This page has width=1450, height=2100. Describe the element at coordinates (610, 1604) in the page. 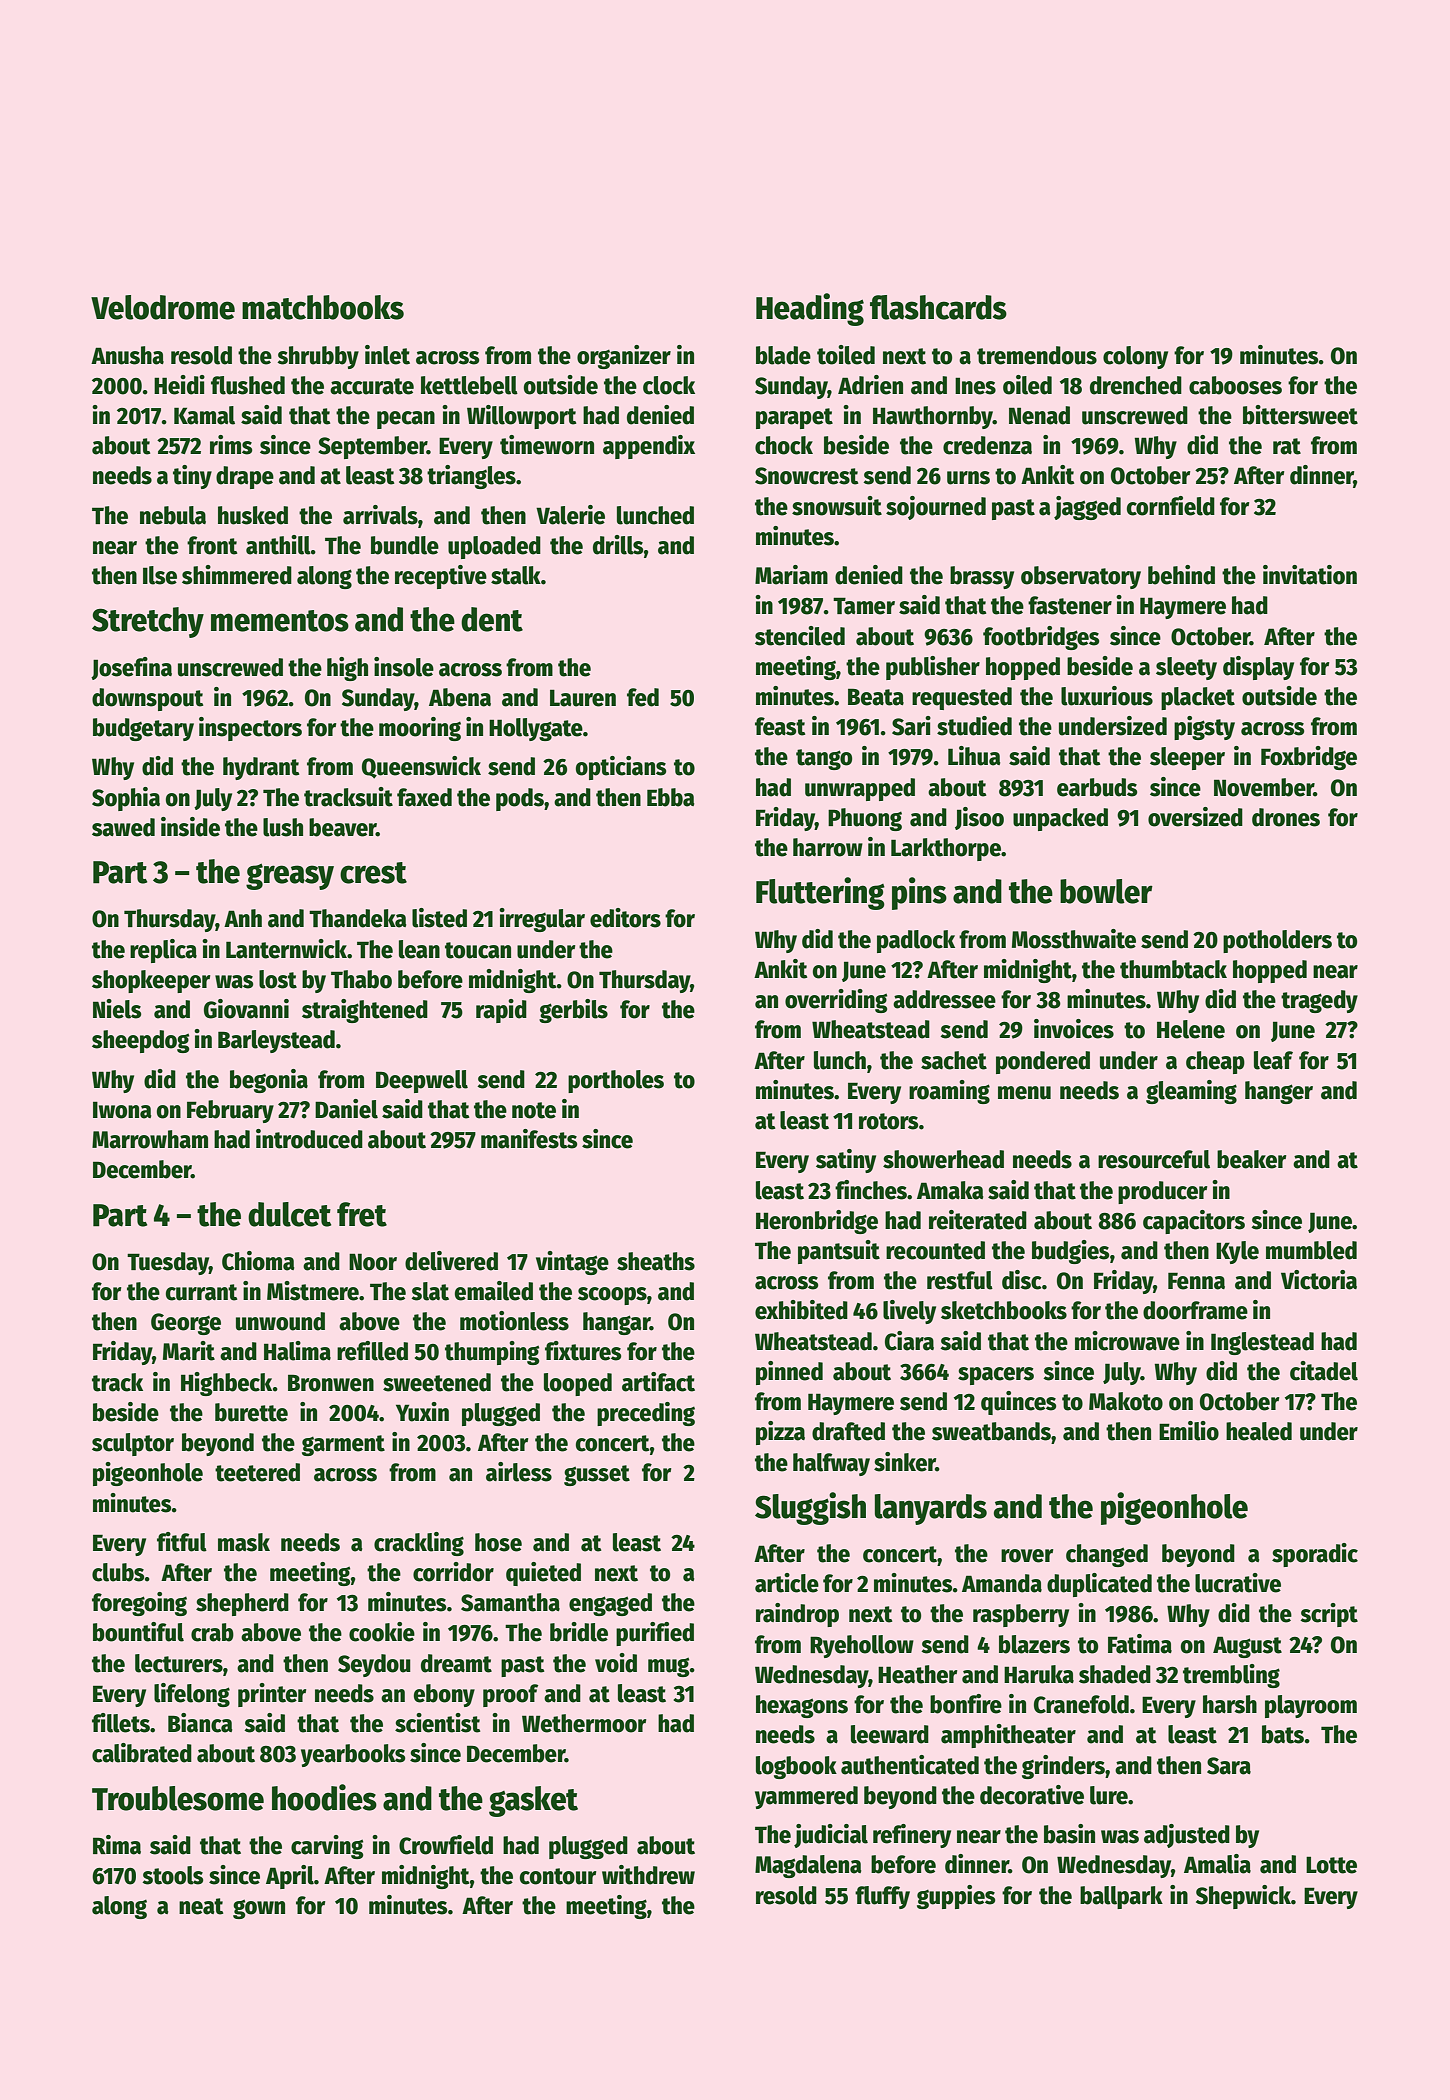

I see `engaged` at that location.
